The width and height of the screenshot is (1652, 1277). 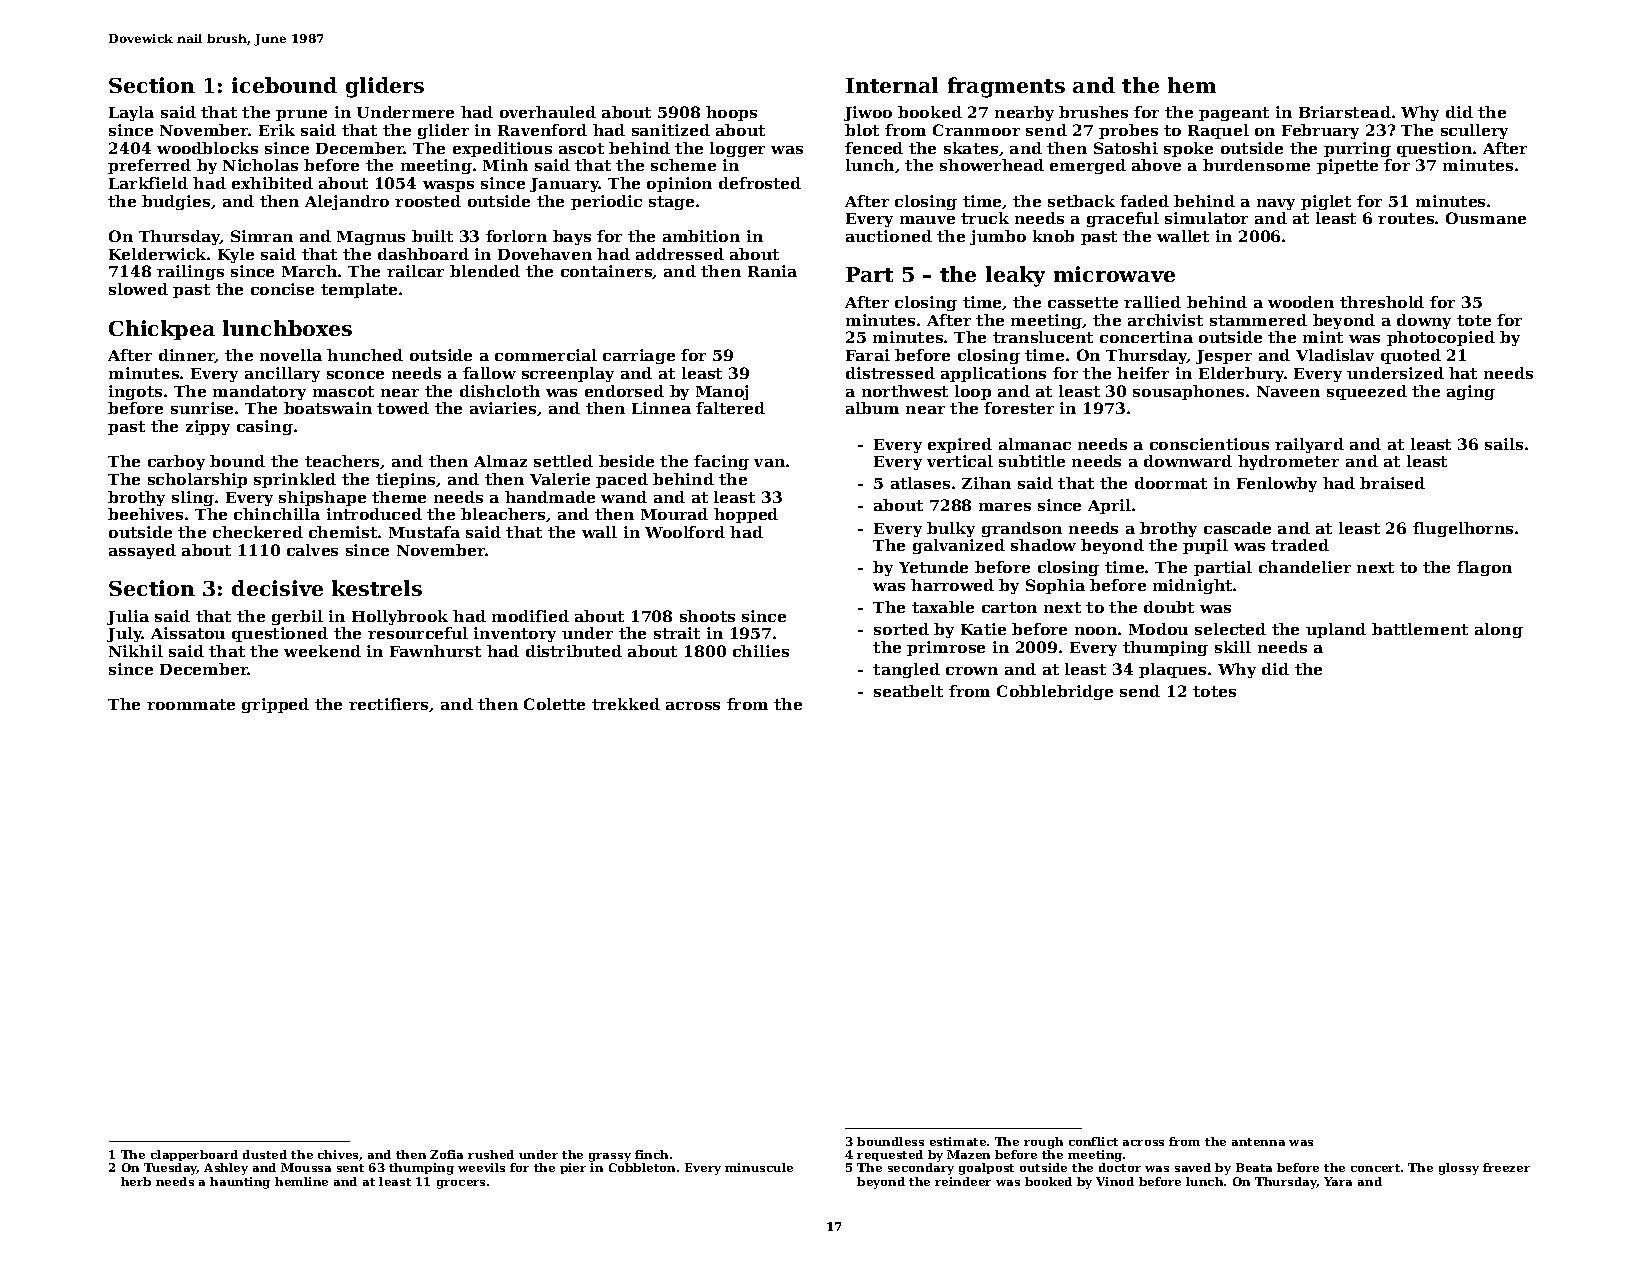 What do you see at coordinates (322, 498) in the screenshot?
I see `shipshape` at bounding box center [322, 498].
